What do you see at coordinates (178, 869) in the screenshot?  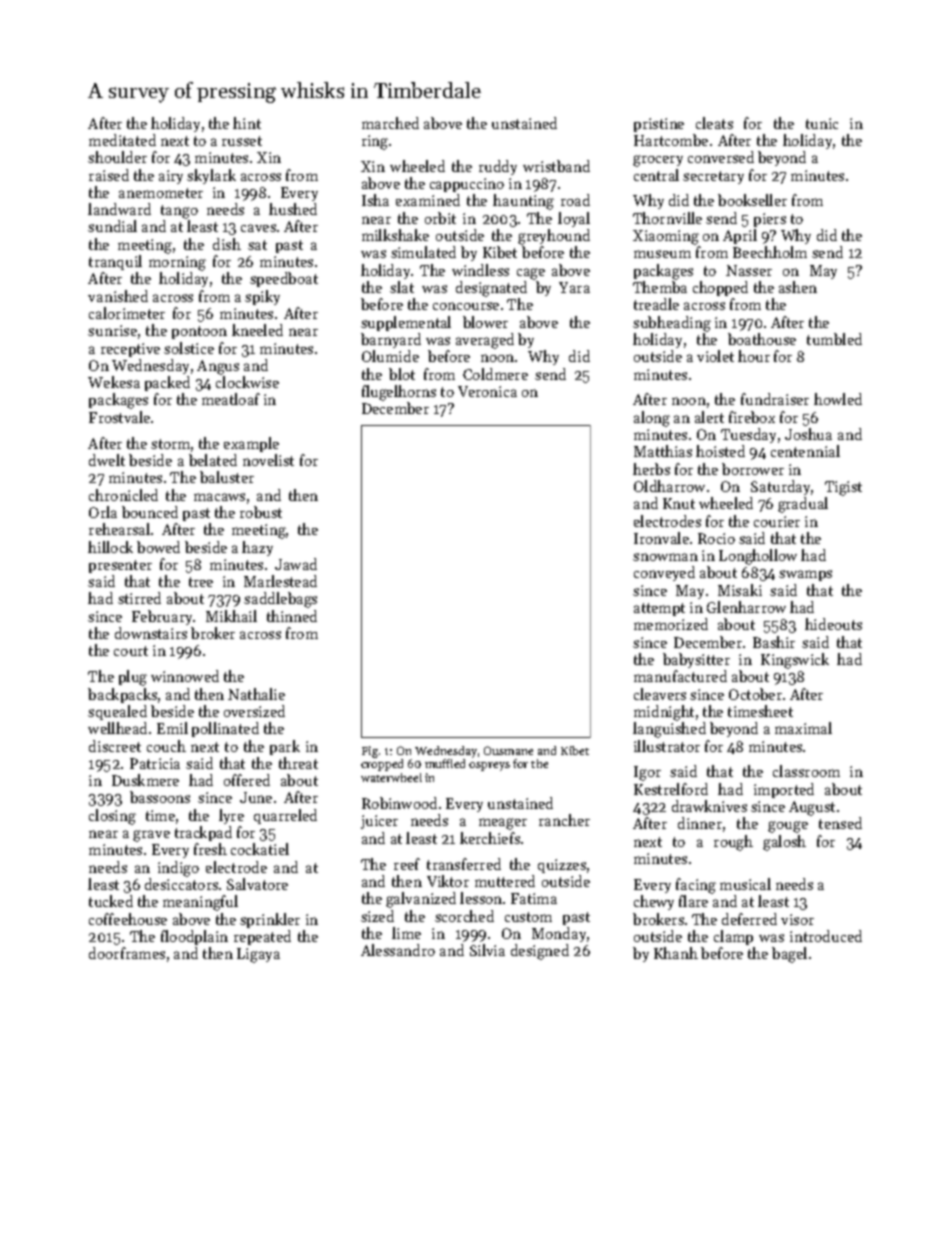 I see `indigo` at bounding box center [178, 869].
